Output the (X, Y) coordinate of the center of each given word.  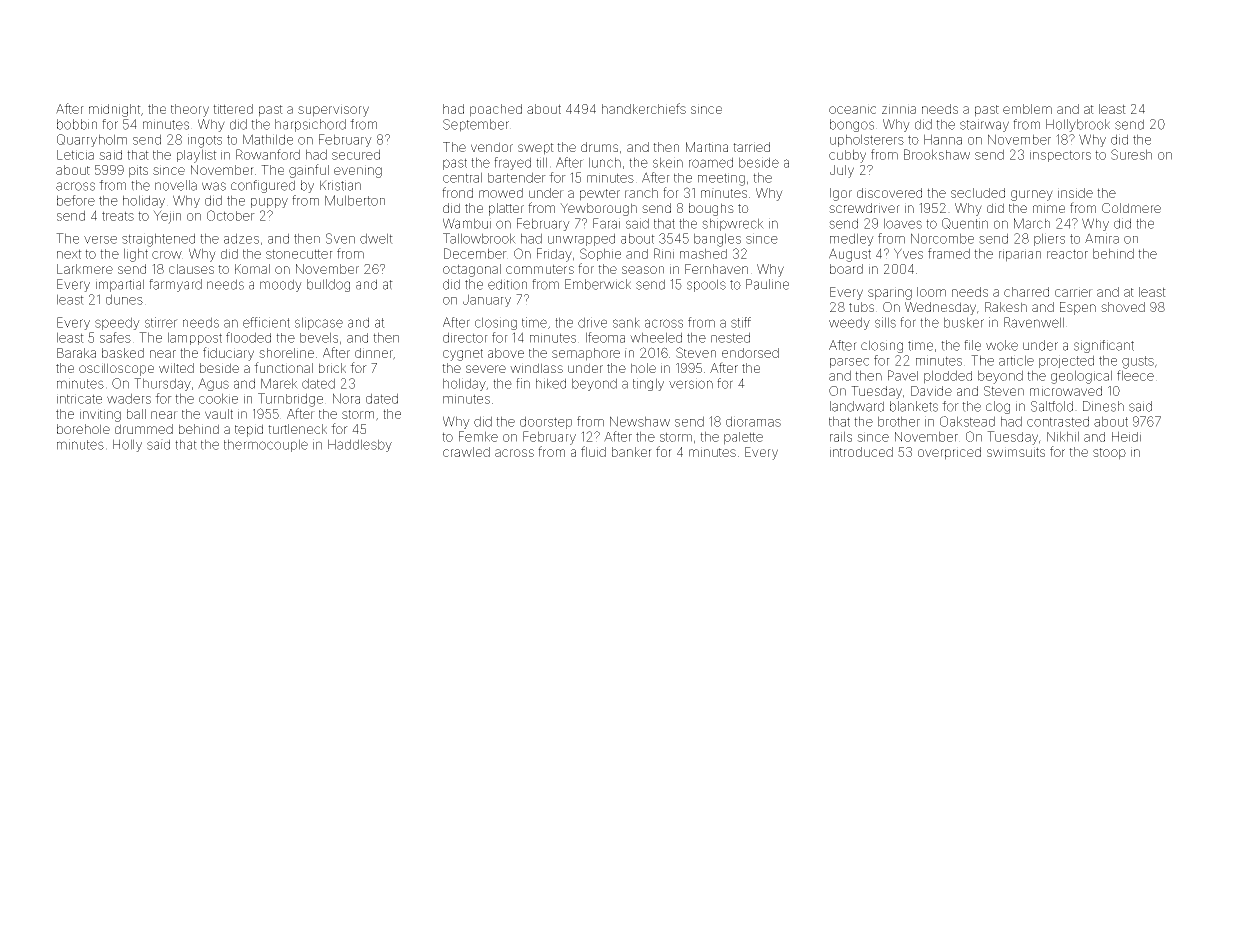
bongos (852, 125)
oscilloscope (116, 369)
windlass (536, 368)
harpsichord (310, 125)
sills (885, 322)
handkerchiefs (644, 108)
